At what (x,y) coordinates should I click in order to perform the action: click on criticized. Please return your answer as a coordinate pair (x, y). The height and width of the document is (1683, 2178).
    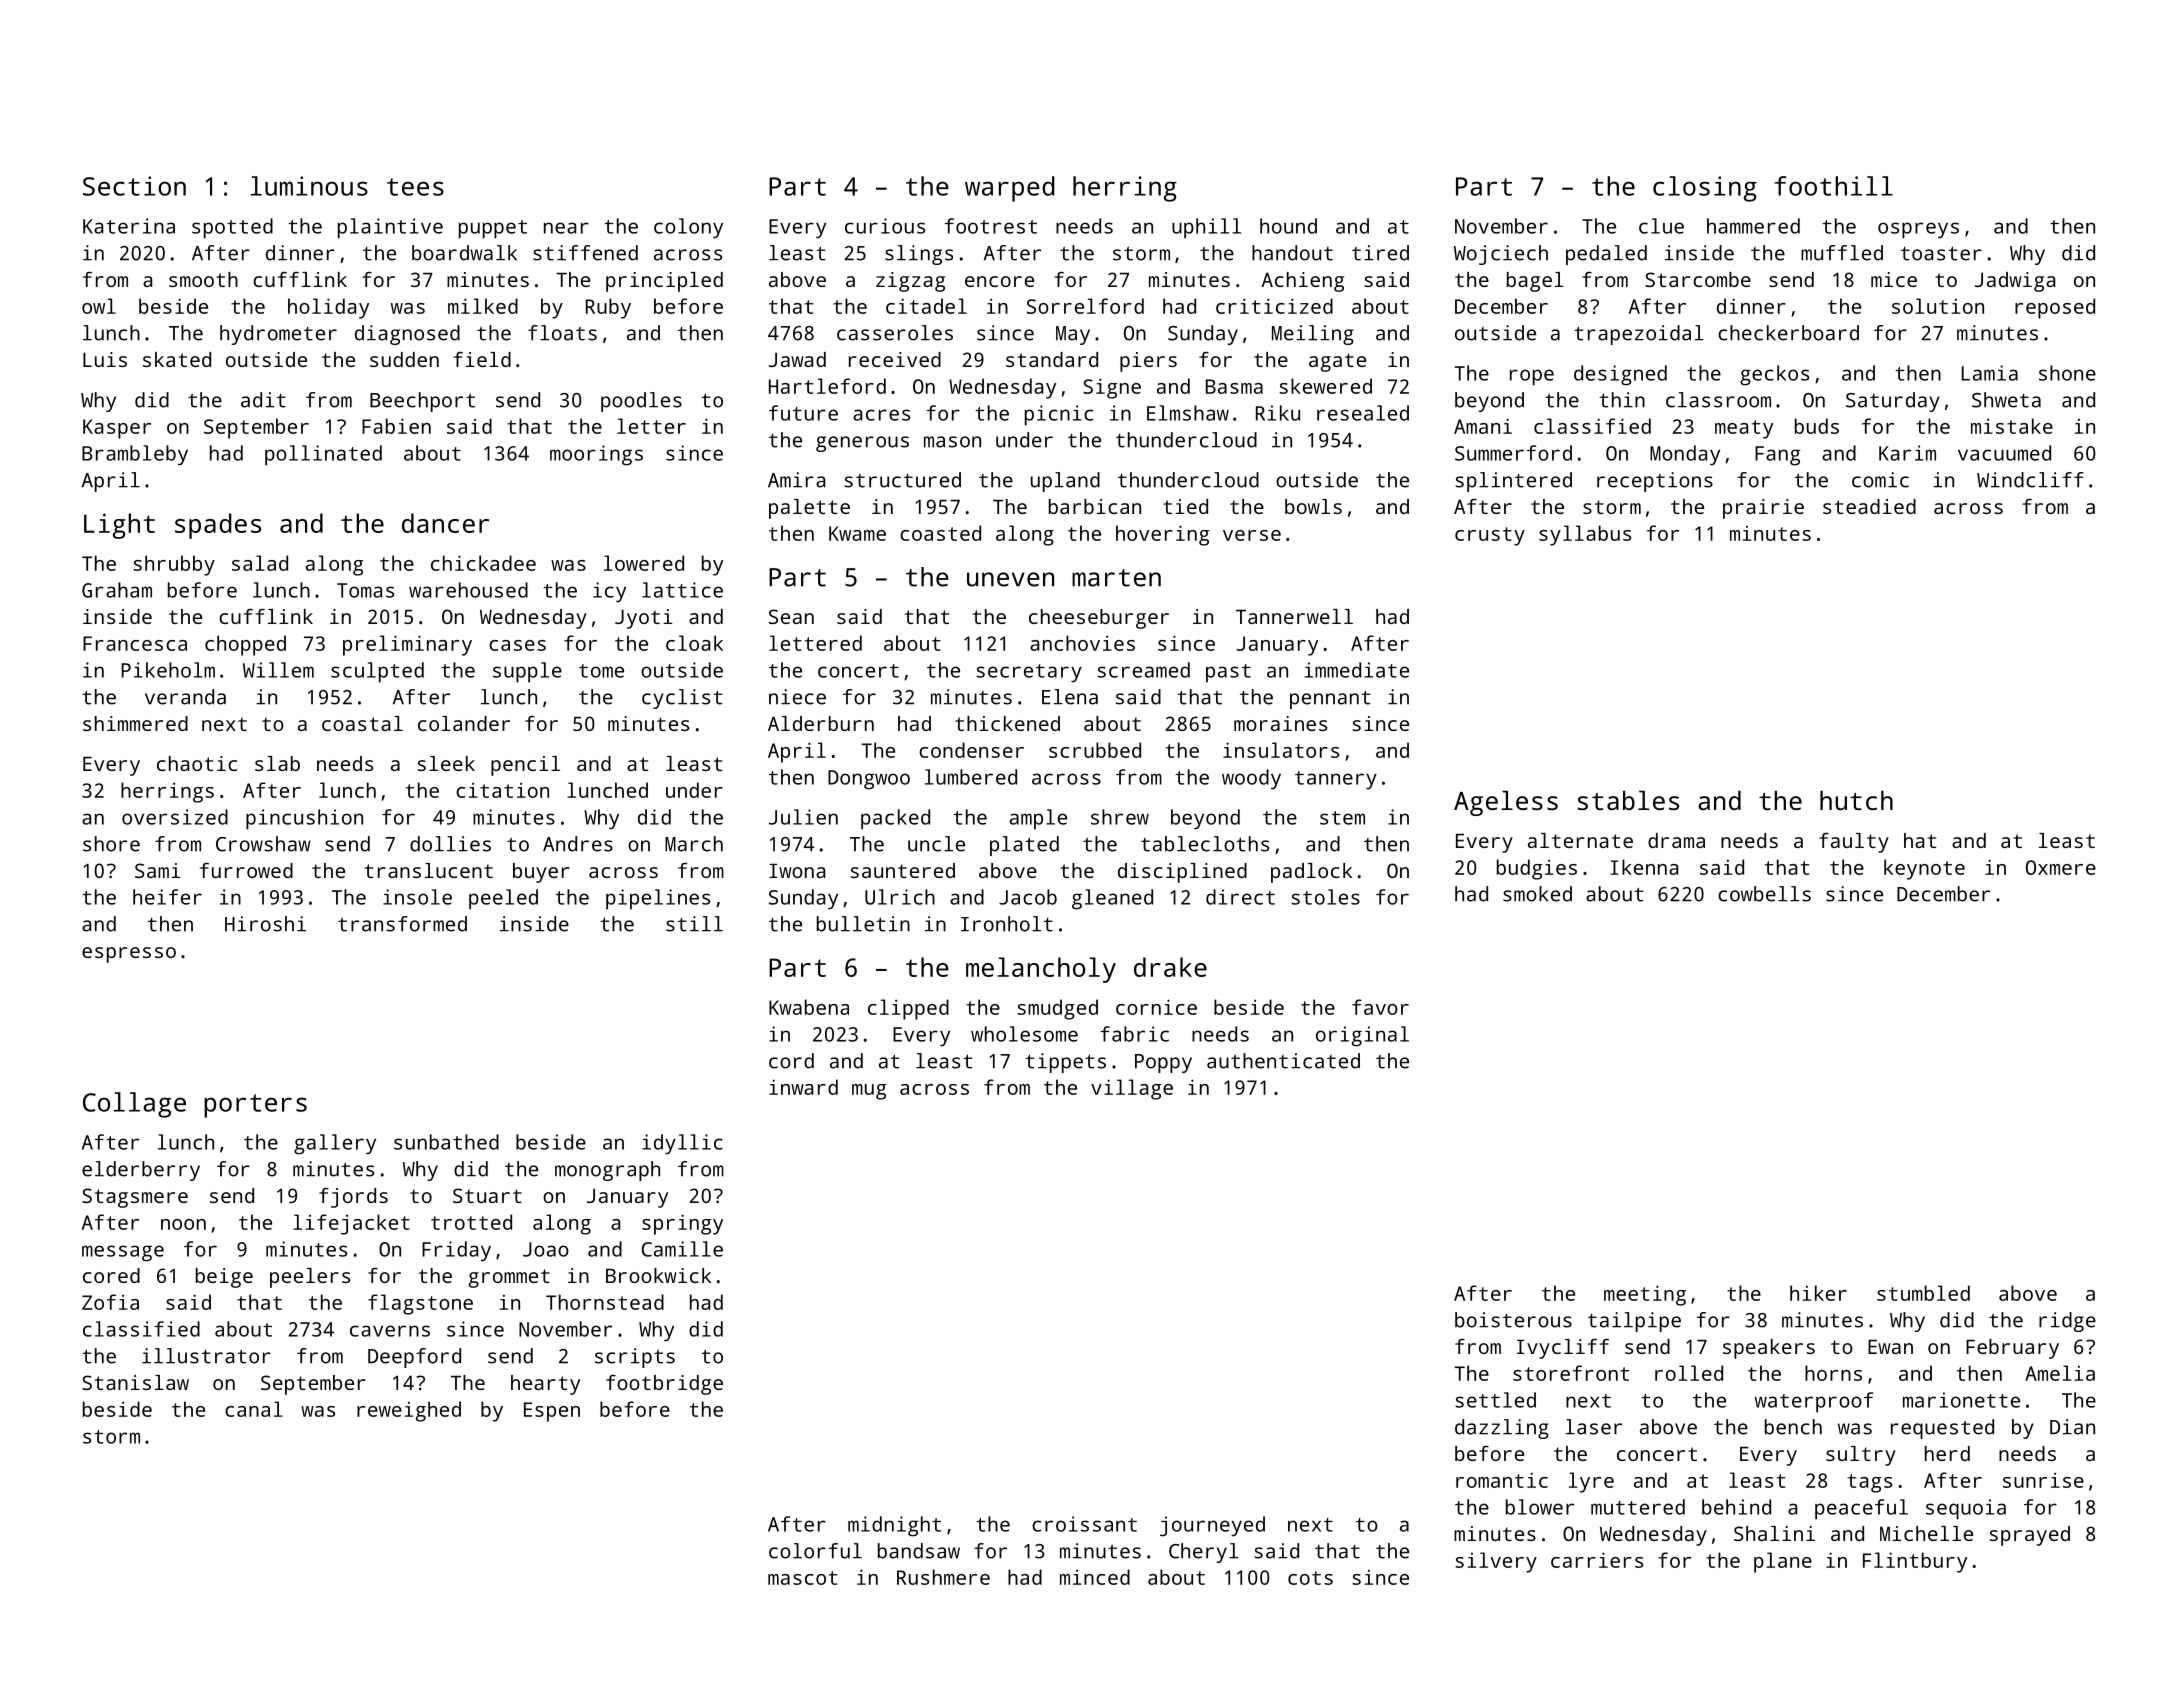
    Looking at the image, I should click on (1274, 306).
